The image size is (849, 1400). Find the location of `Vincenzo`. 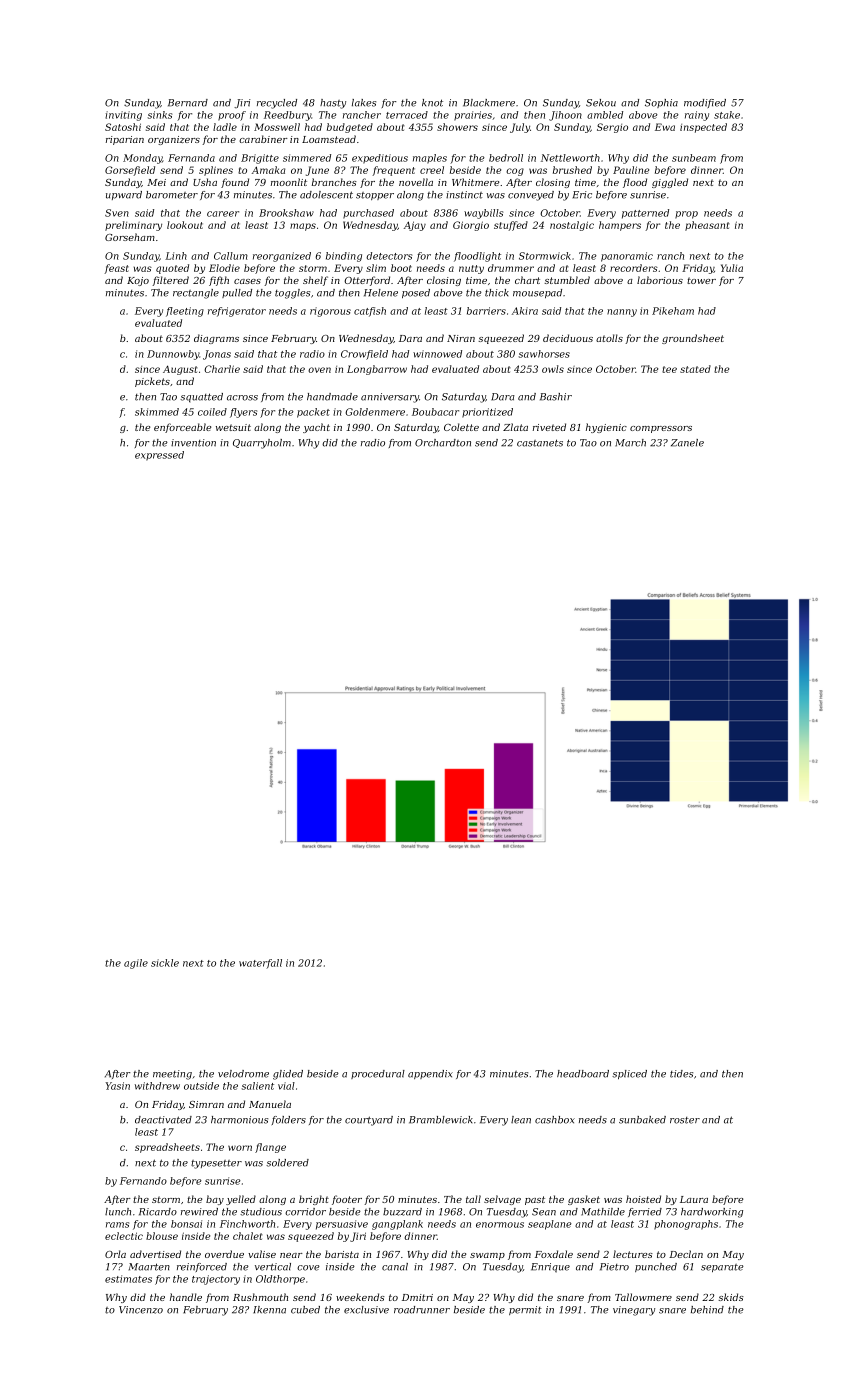

Vincenzo is located at coordinates (141, 1310).
